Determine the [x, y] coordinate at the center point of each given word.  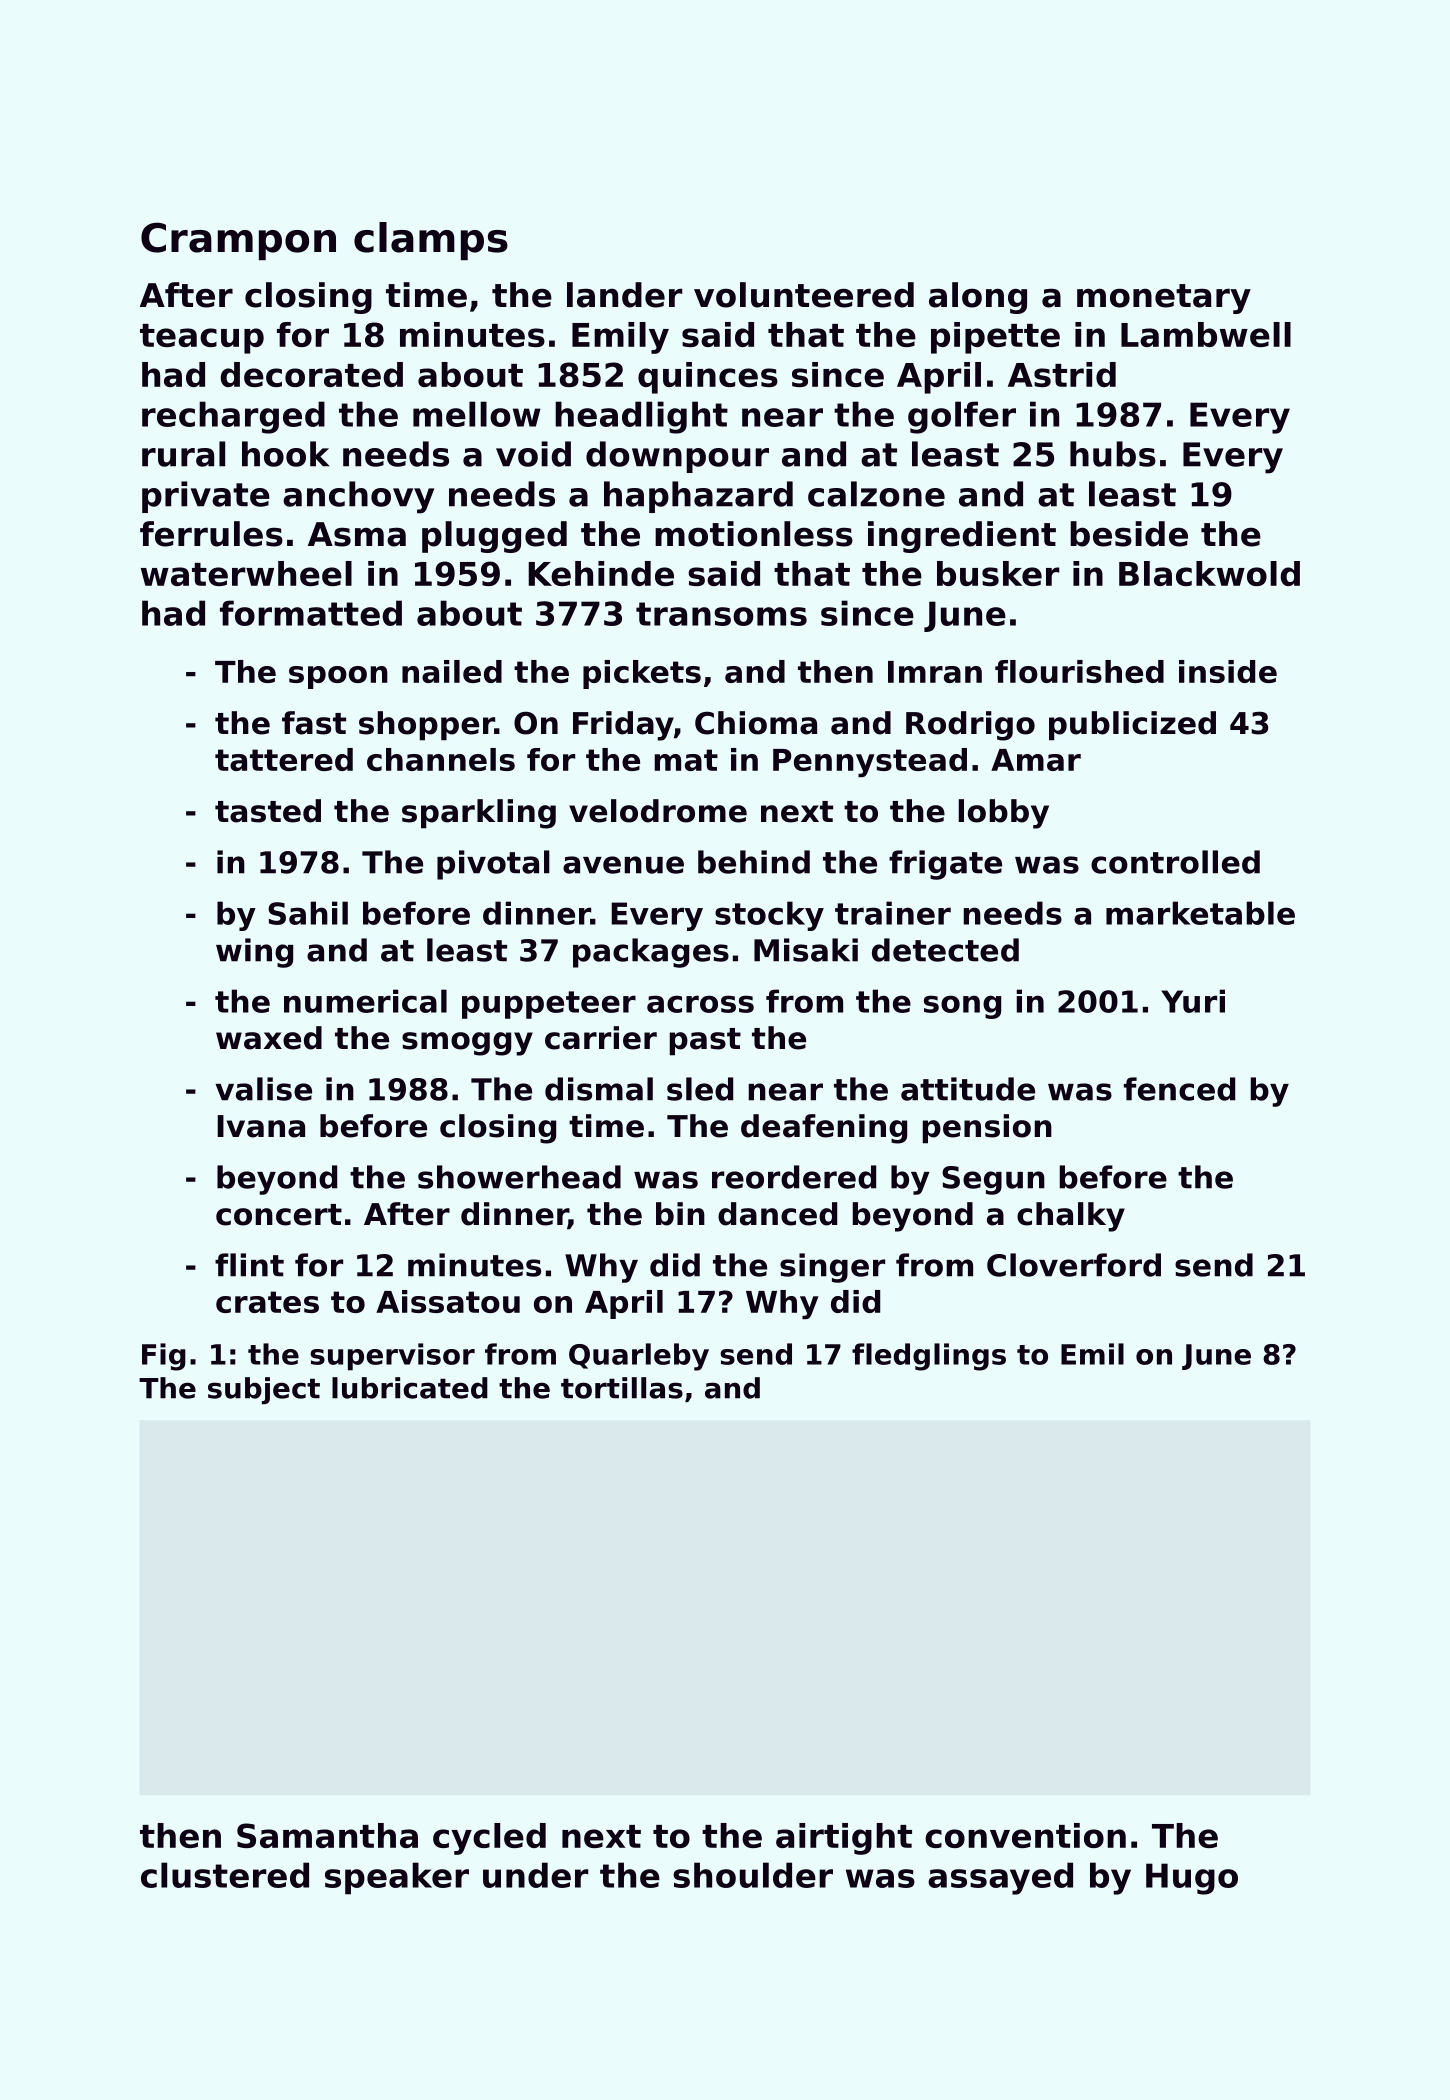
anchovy [358, 497]
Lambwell [1206, 334]
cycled [489, 1839]
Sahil [308, 913]
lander [624, 295]
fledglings [929, 1357]
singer [832, 1268]
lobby [1004, 814]
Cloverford [1074, 1265]
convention [1025, 1835]
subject [264, 1390]
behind [754, 862]
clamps [431, 241]
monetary [1164, 299]
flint [249, 1265]
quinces [708, 378]
